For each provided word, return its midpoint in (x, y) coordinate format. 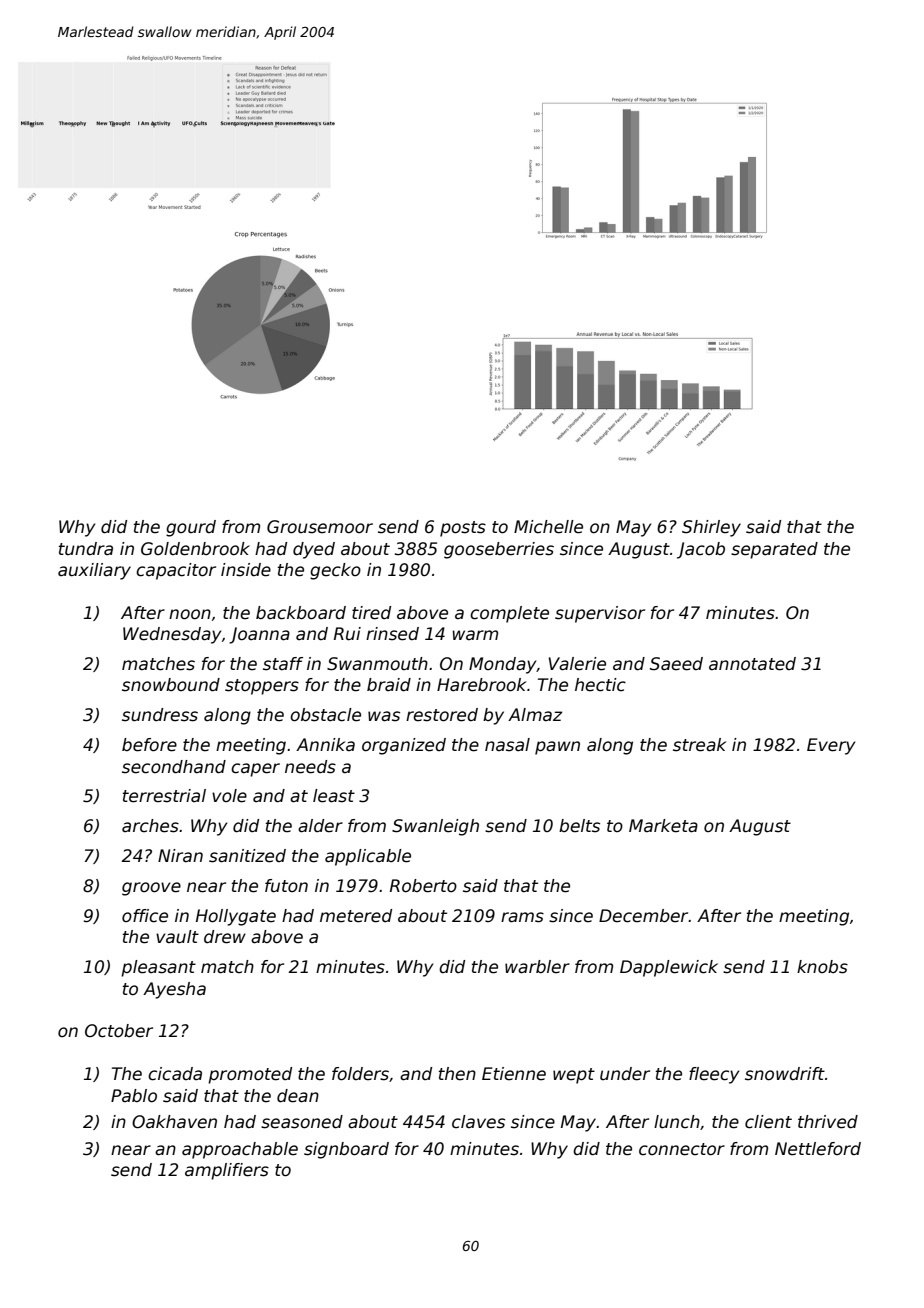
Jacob (701, 550)
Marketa (663, 826)
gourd (191, 528)
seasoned (302, 1122)
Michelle (548, 527)
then (457, 1074)
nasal (507, 745)
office (145, 916)
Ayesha (174, 990)
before (149, 745)
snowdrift (785, 1074)
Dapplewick (669, 968)
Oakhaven (174, 1122)
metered (356, 916)
